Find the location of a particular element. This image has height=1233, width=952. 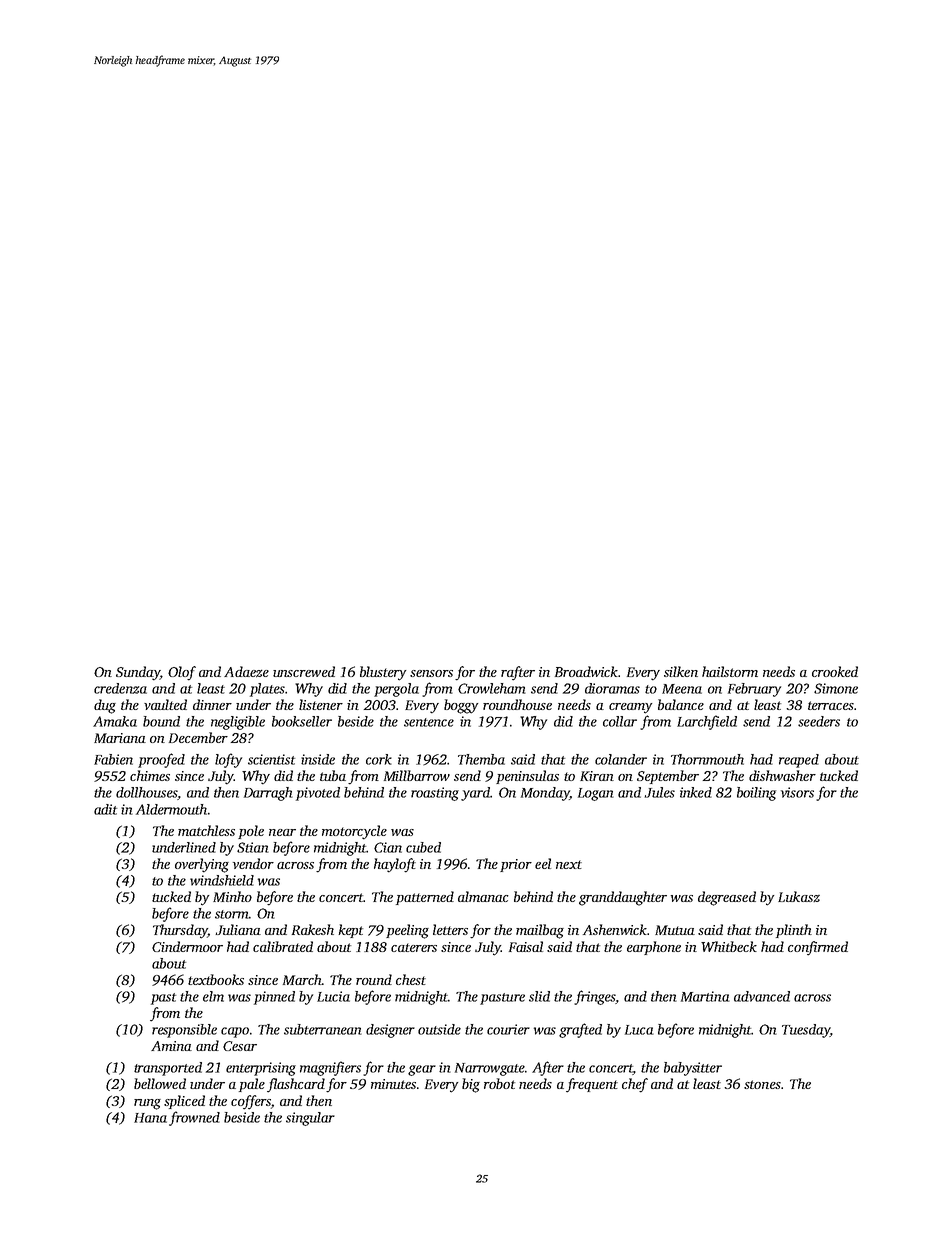

outside is located at coordinates (439, 1029).
